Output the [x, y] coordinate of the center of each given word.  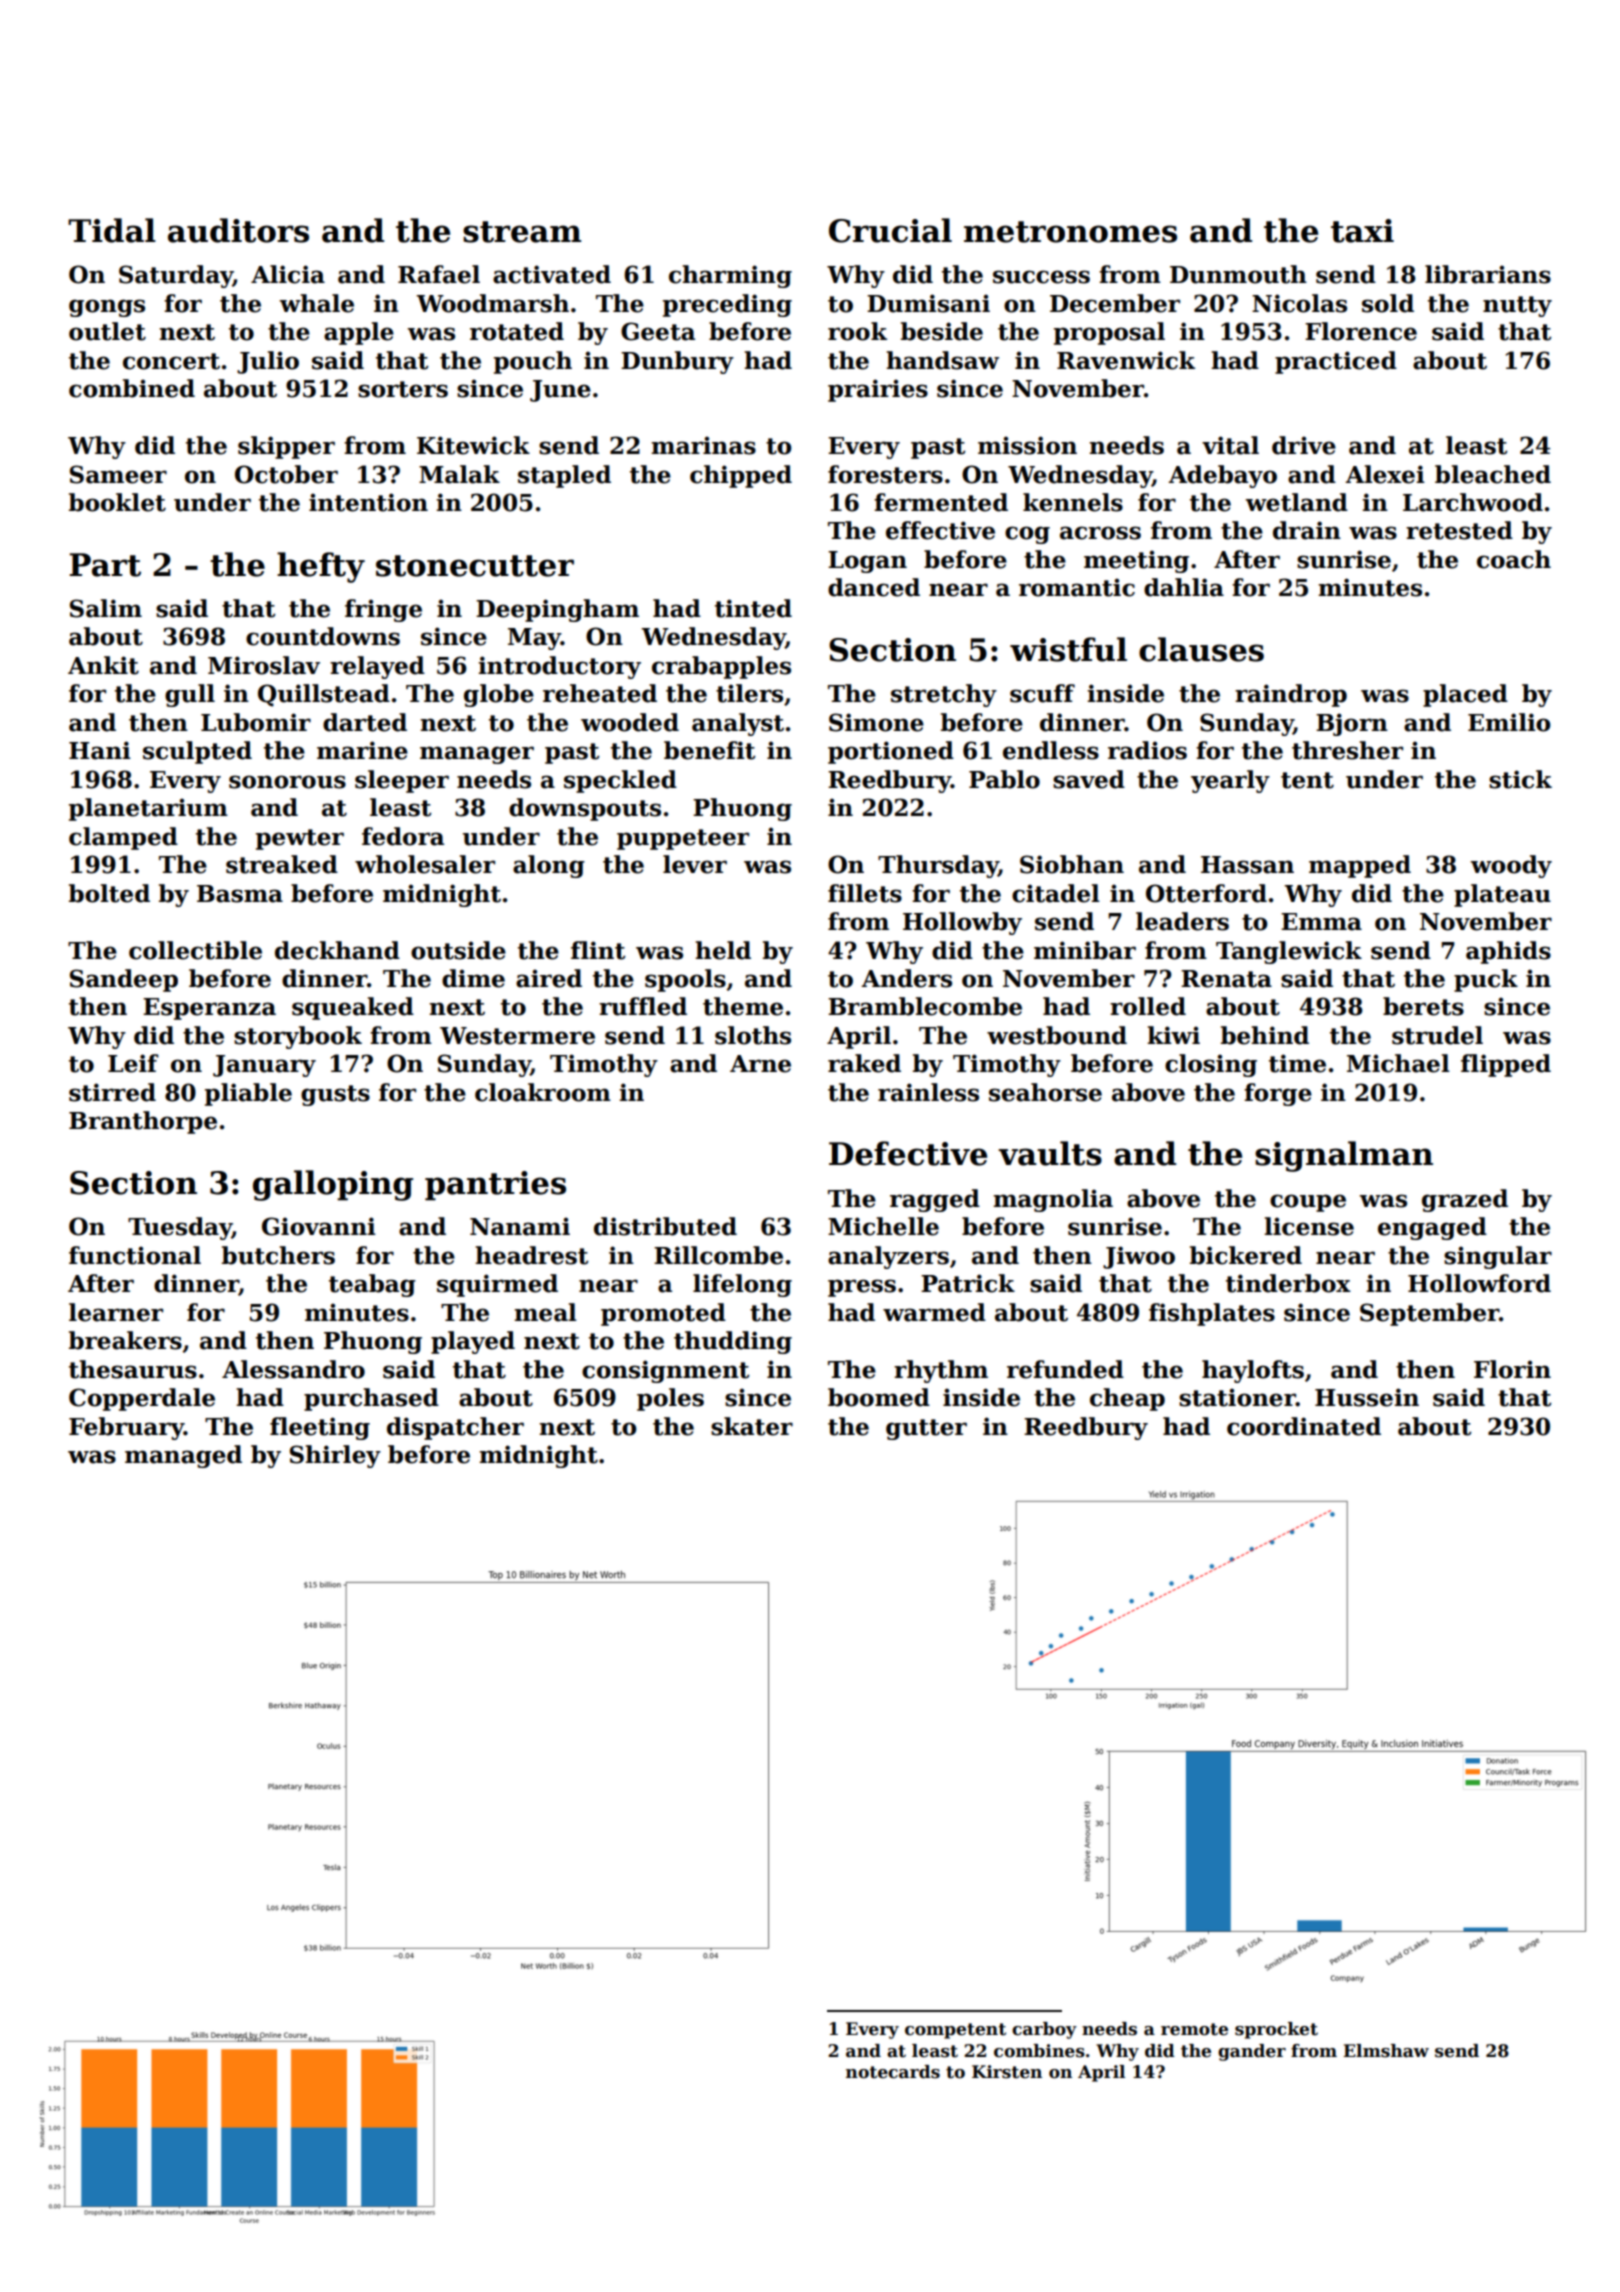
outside [458, 950]
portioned [891, 752]
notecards [893, 2072]
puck [1486, 980]
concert [171, 361]
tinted [753, 608]
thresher [1347, 750]
